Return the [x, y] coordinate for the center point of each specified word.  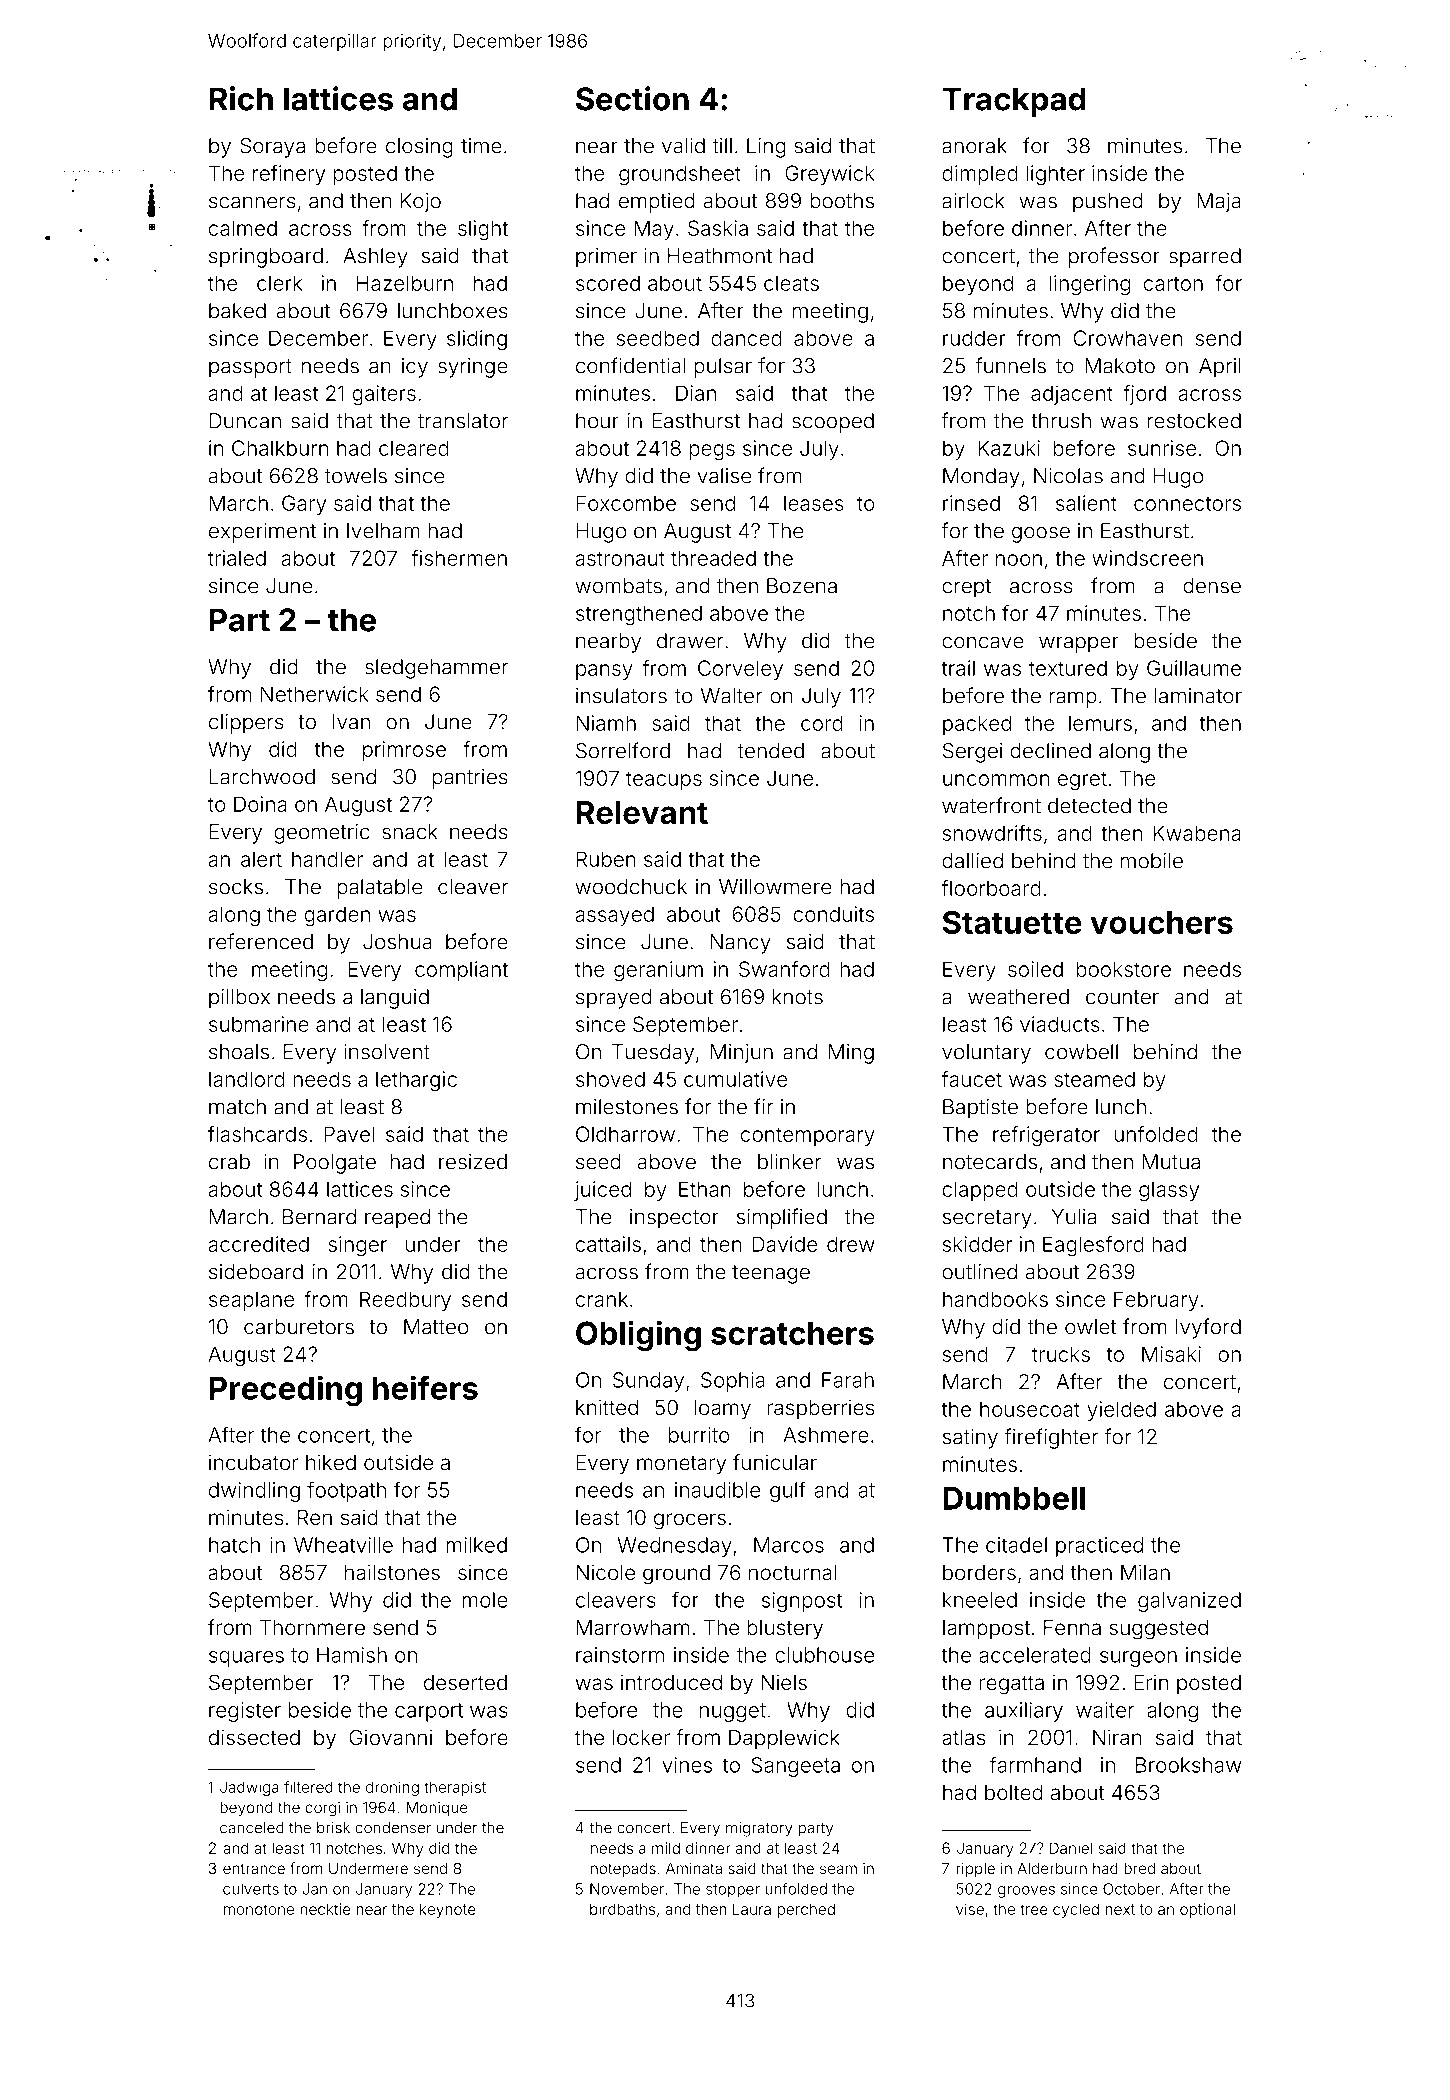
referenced [261, 941]
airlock [973, 201]
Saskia [718, 228]
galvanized [1189, 1602]
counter [1122, 997]
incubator [253, 1462]
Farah [848, 1380]
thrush [1061, 421]
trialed [237, 558]
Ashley [375, 258]
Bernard [319, 1217]
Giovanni [390, 1737]
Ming [851, 1054]
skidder [977, 1244]
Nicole [605, 1572]
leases [814, 503]
